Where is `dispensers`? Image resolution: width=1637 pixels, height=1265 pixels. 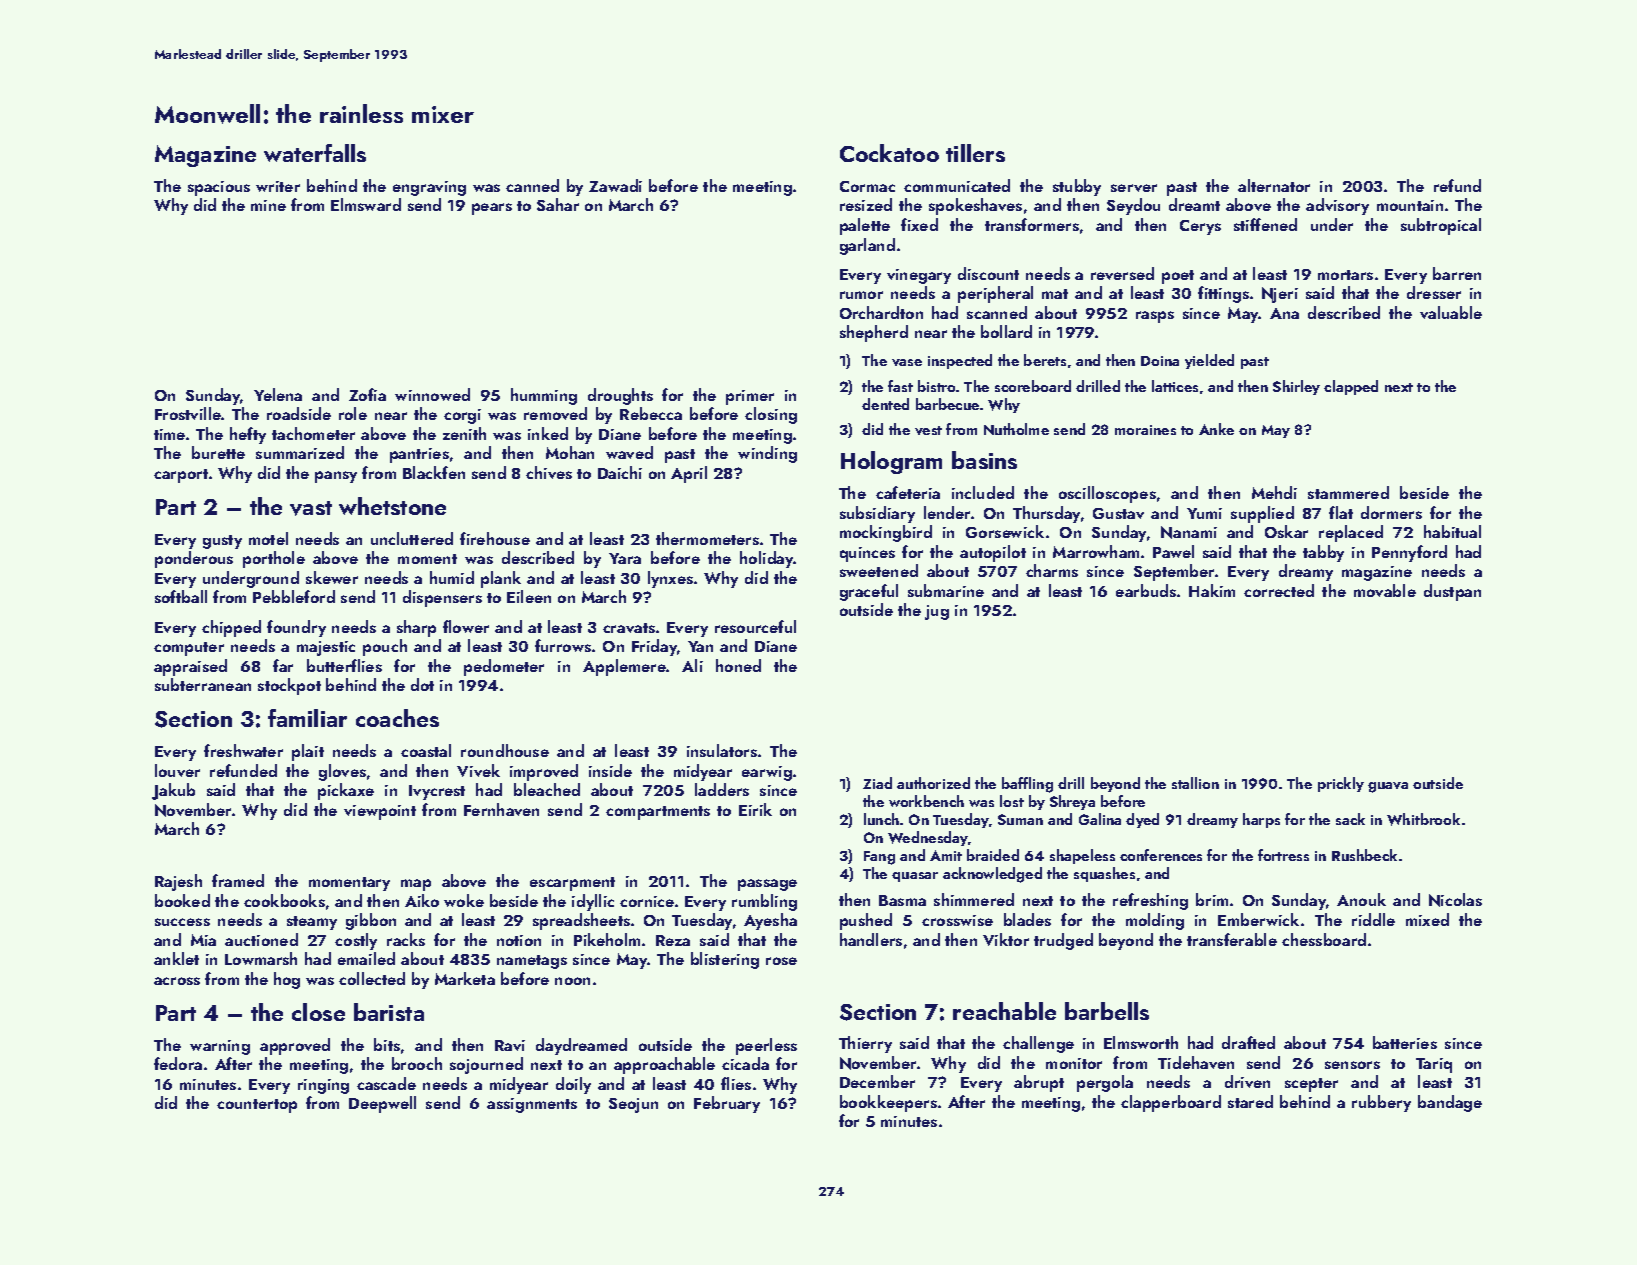
dispensers is located at coordinates (442, 598).
